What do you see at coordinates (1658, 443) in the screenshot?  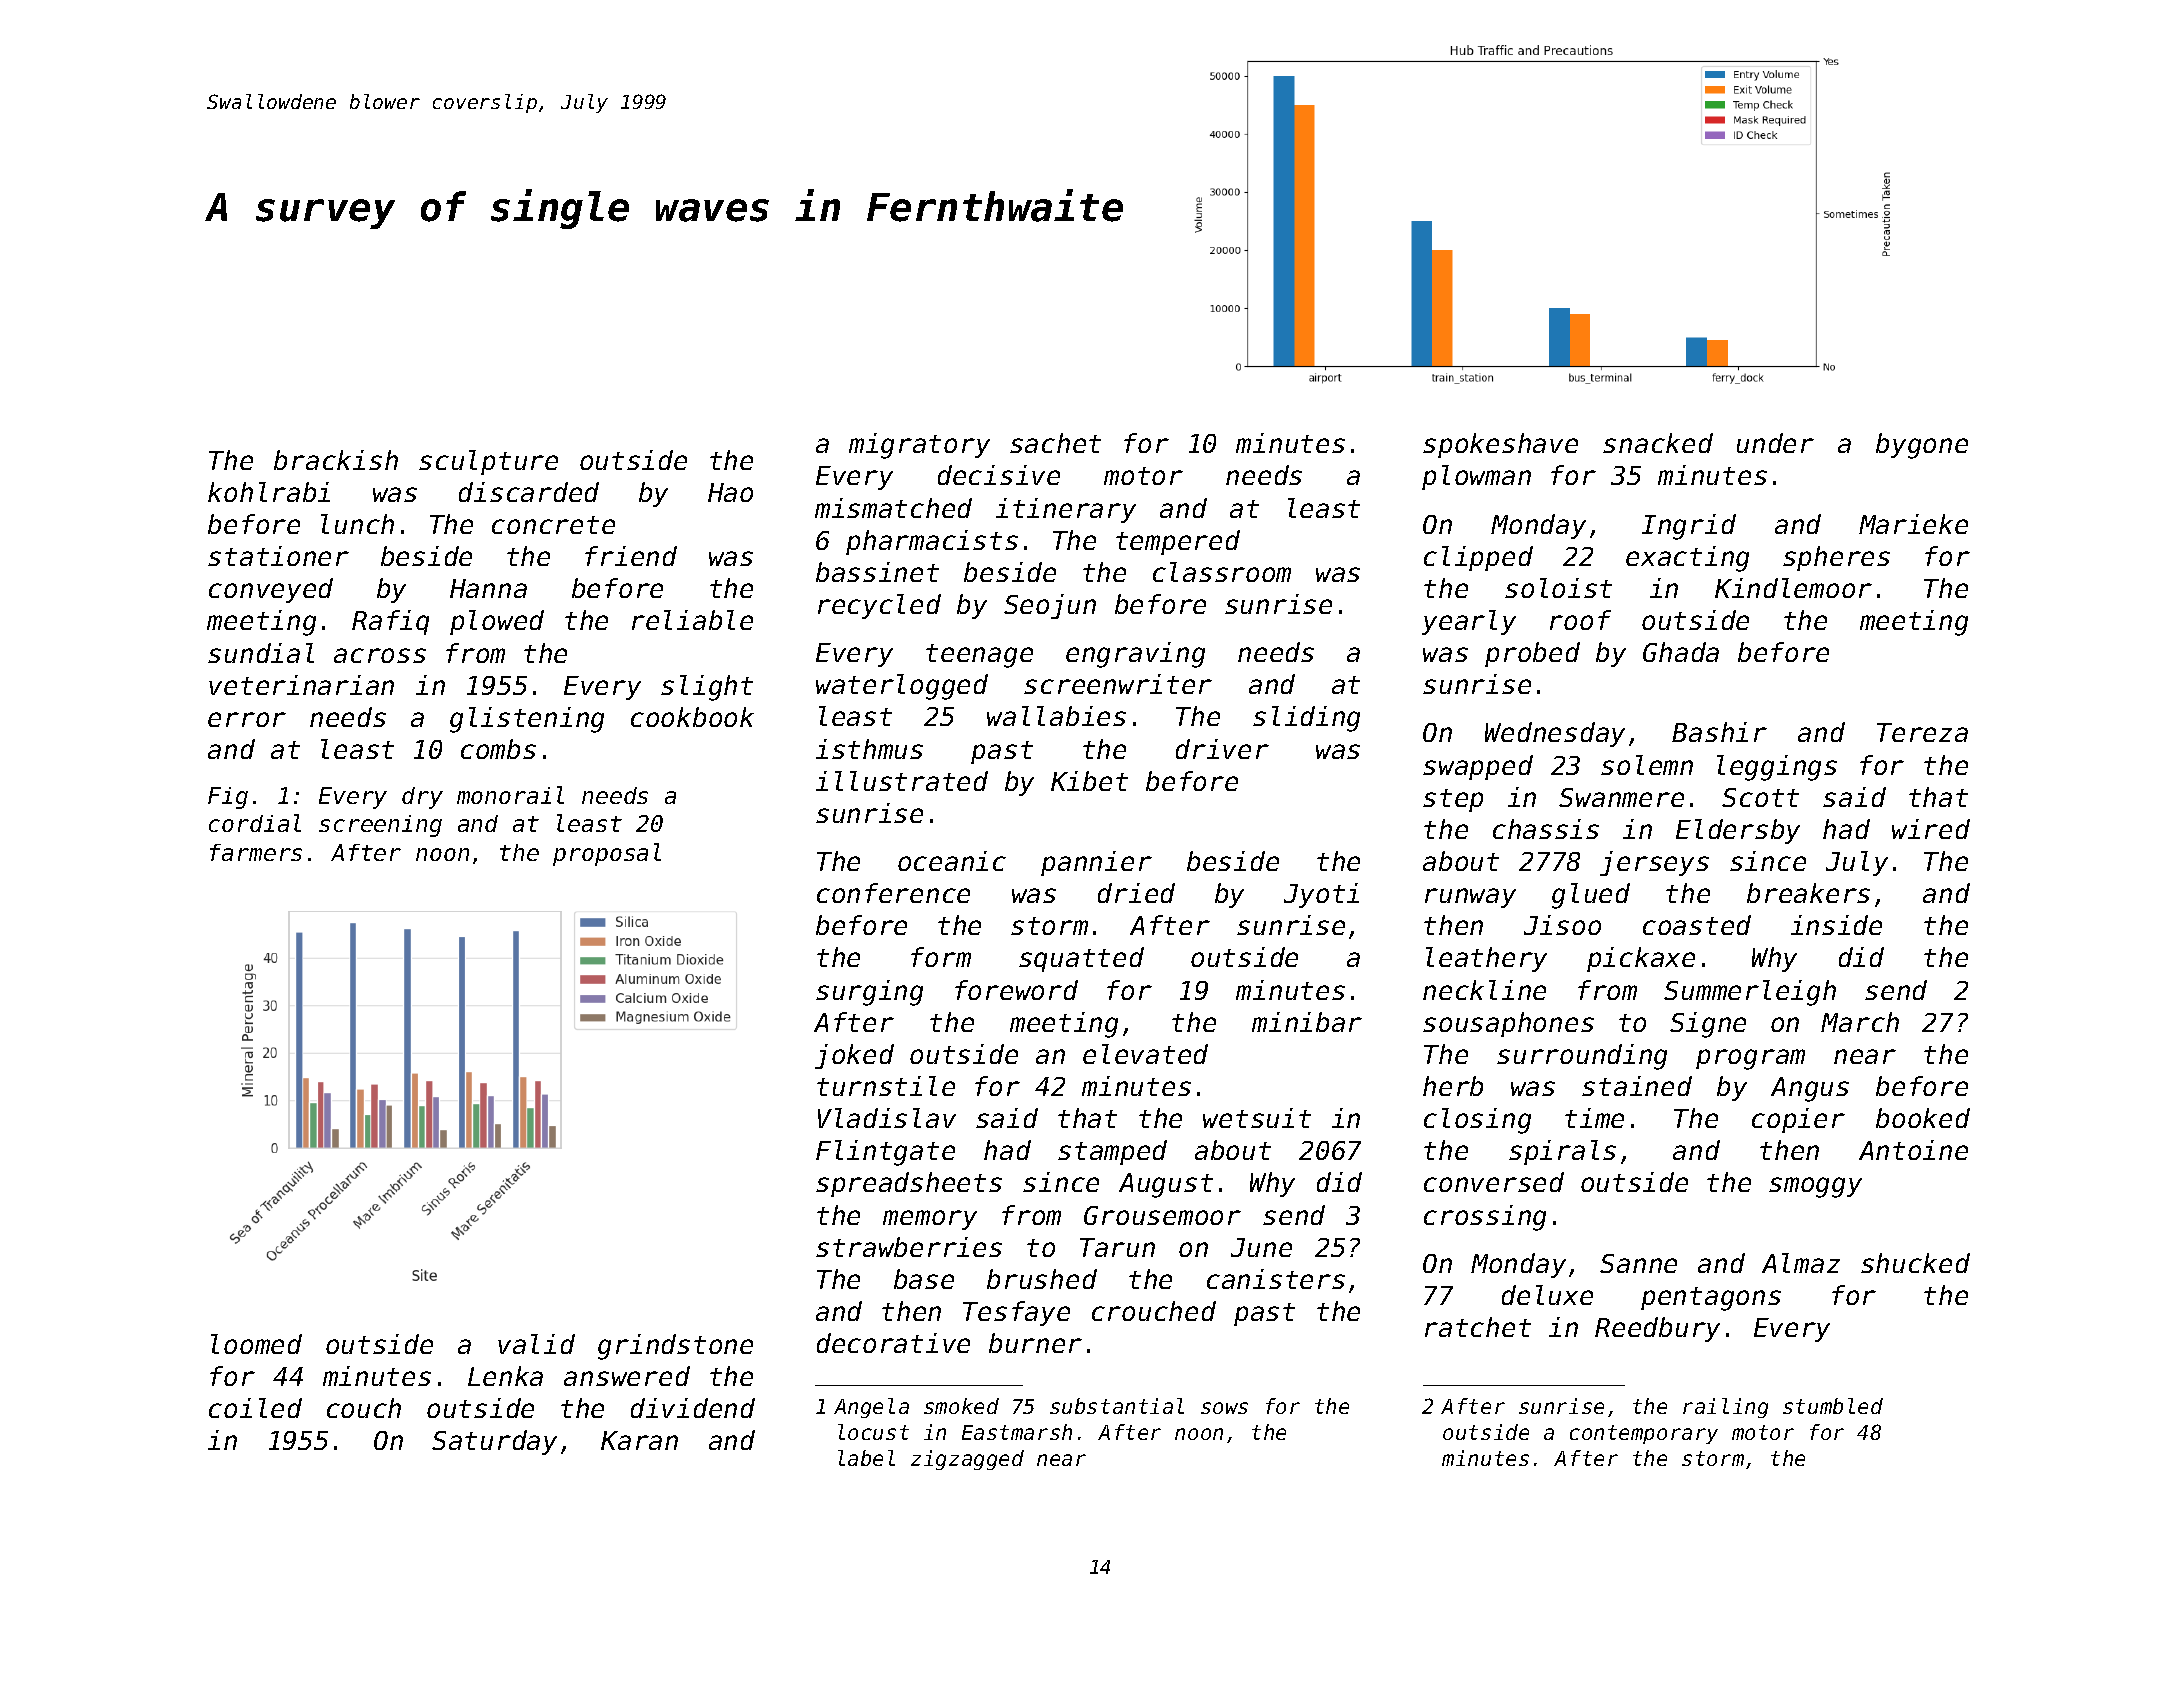 I see `snacked` at bounding box center [1658, 443].
